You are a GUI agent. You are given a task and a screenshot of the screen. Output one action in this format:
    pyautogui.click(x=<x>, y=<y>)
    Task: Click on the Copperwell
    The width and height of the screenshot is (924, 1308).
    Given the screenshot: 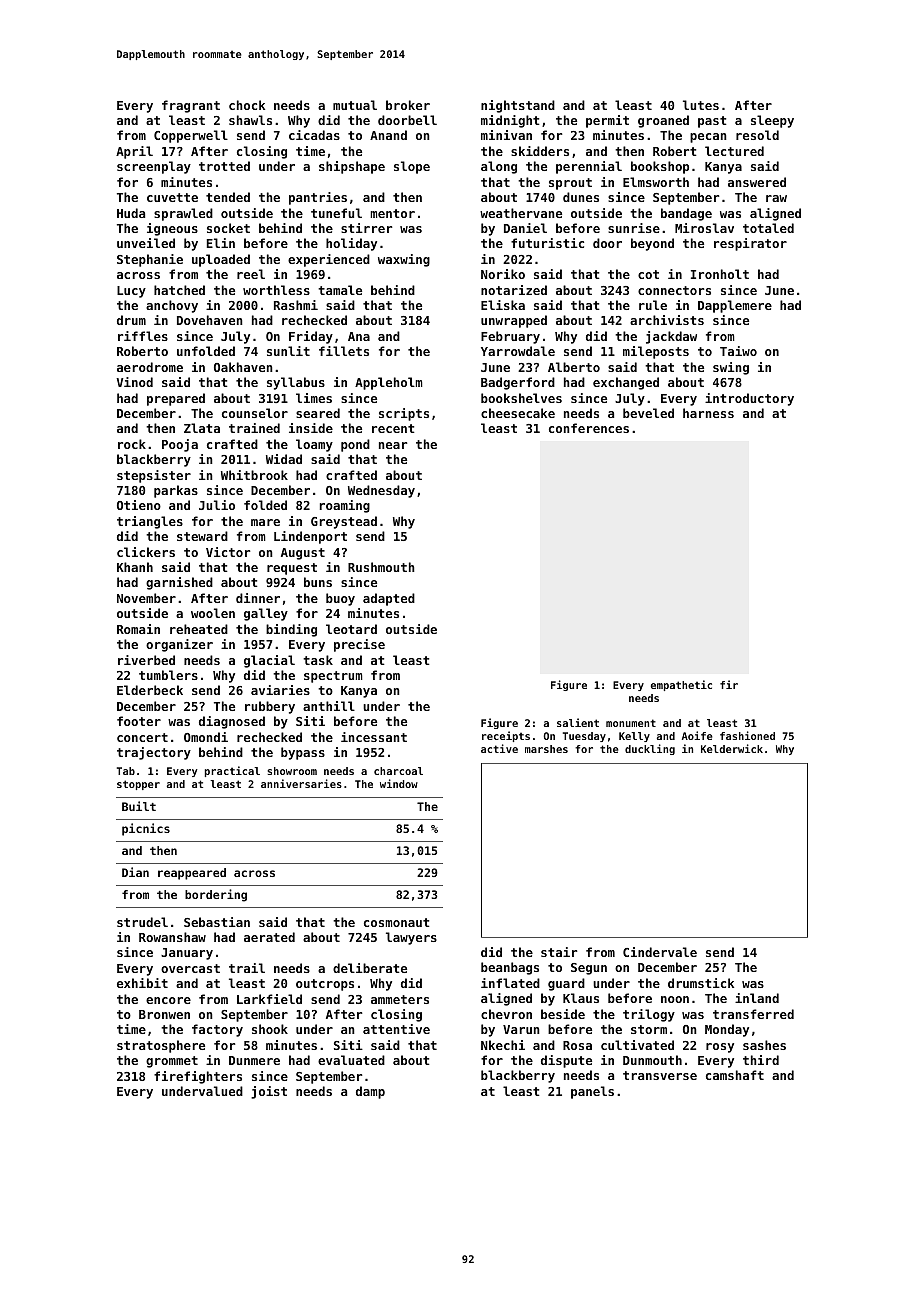 What is the action you would take?
    pyautogui.click(x=191, y=136)
